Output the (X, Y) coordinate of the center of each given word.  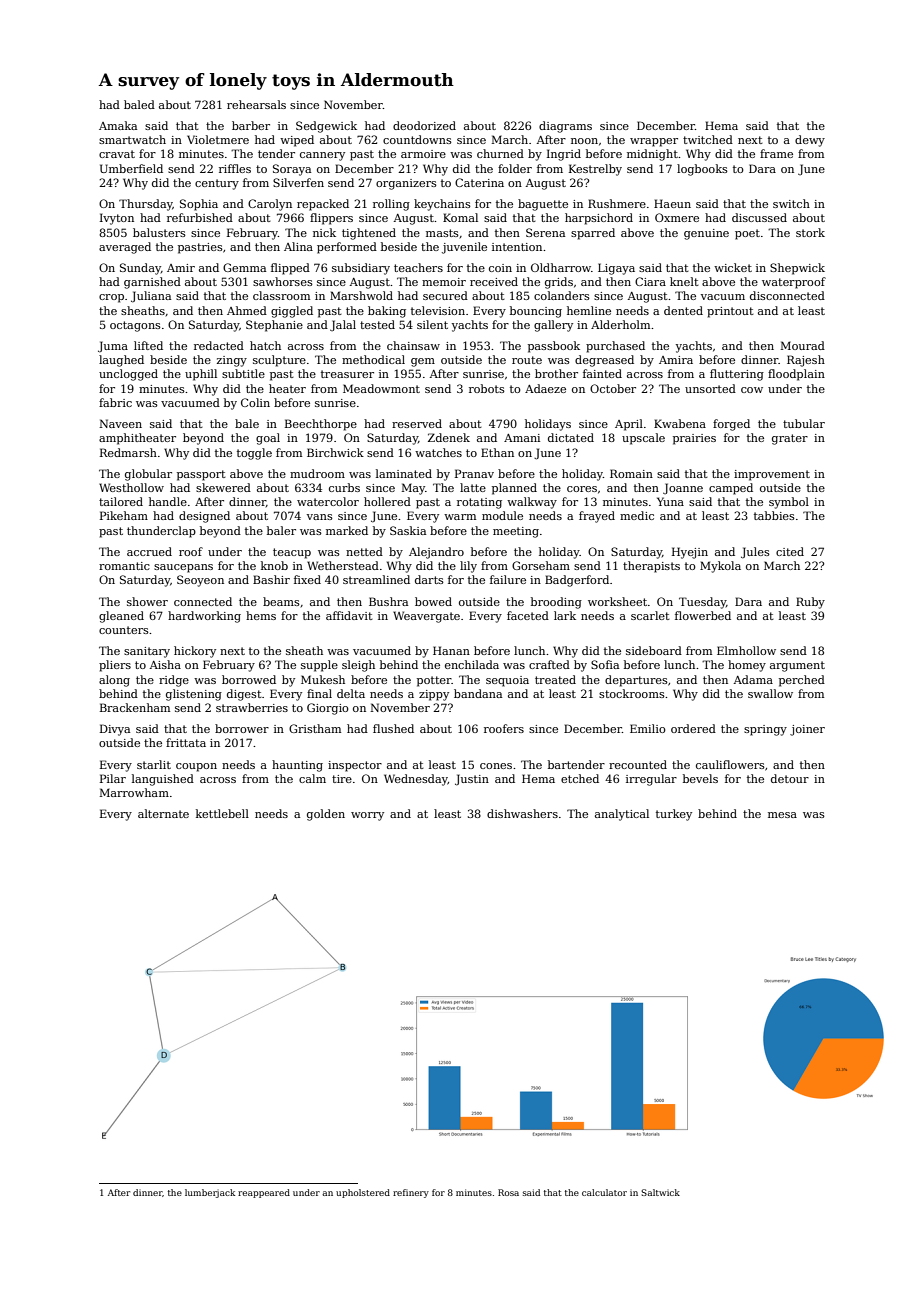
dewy (810, 141)
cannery (322, 156)
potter (434, 681)
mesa (782, 815)
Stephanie (274, 326)
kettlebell (222, 813)
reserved (417, 423)
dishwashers (522, 813)
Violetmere (218, 139)
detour (790, 778)
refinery (411, 1193)
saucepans (183, 568)
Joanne (683, 488)
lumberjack (210, 1193)
